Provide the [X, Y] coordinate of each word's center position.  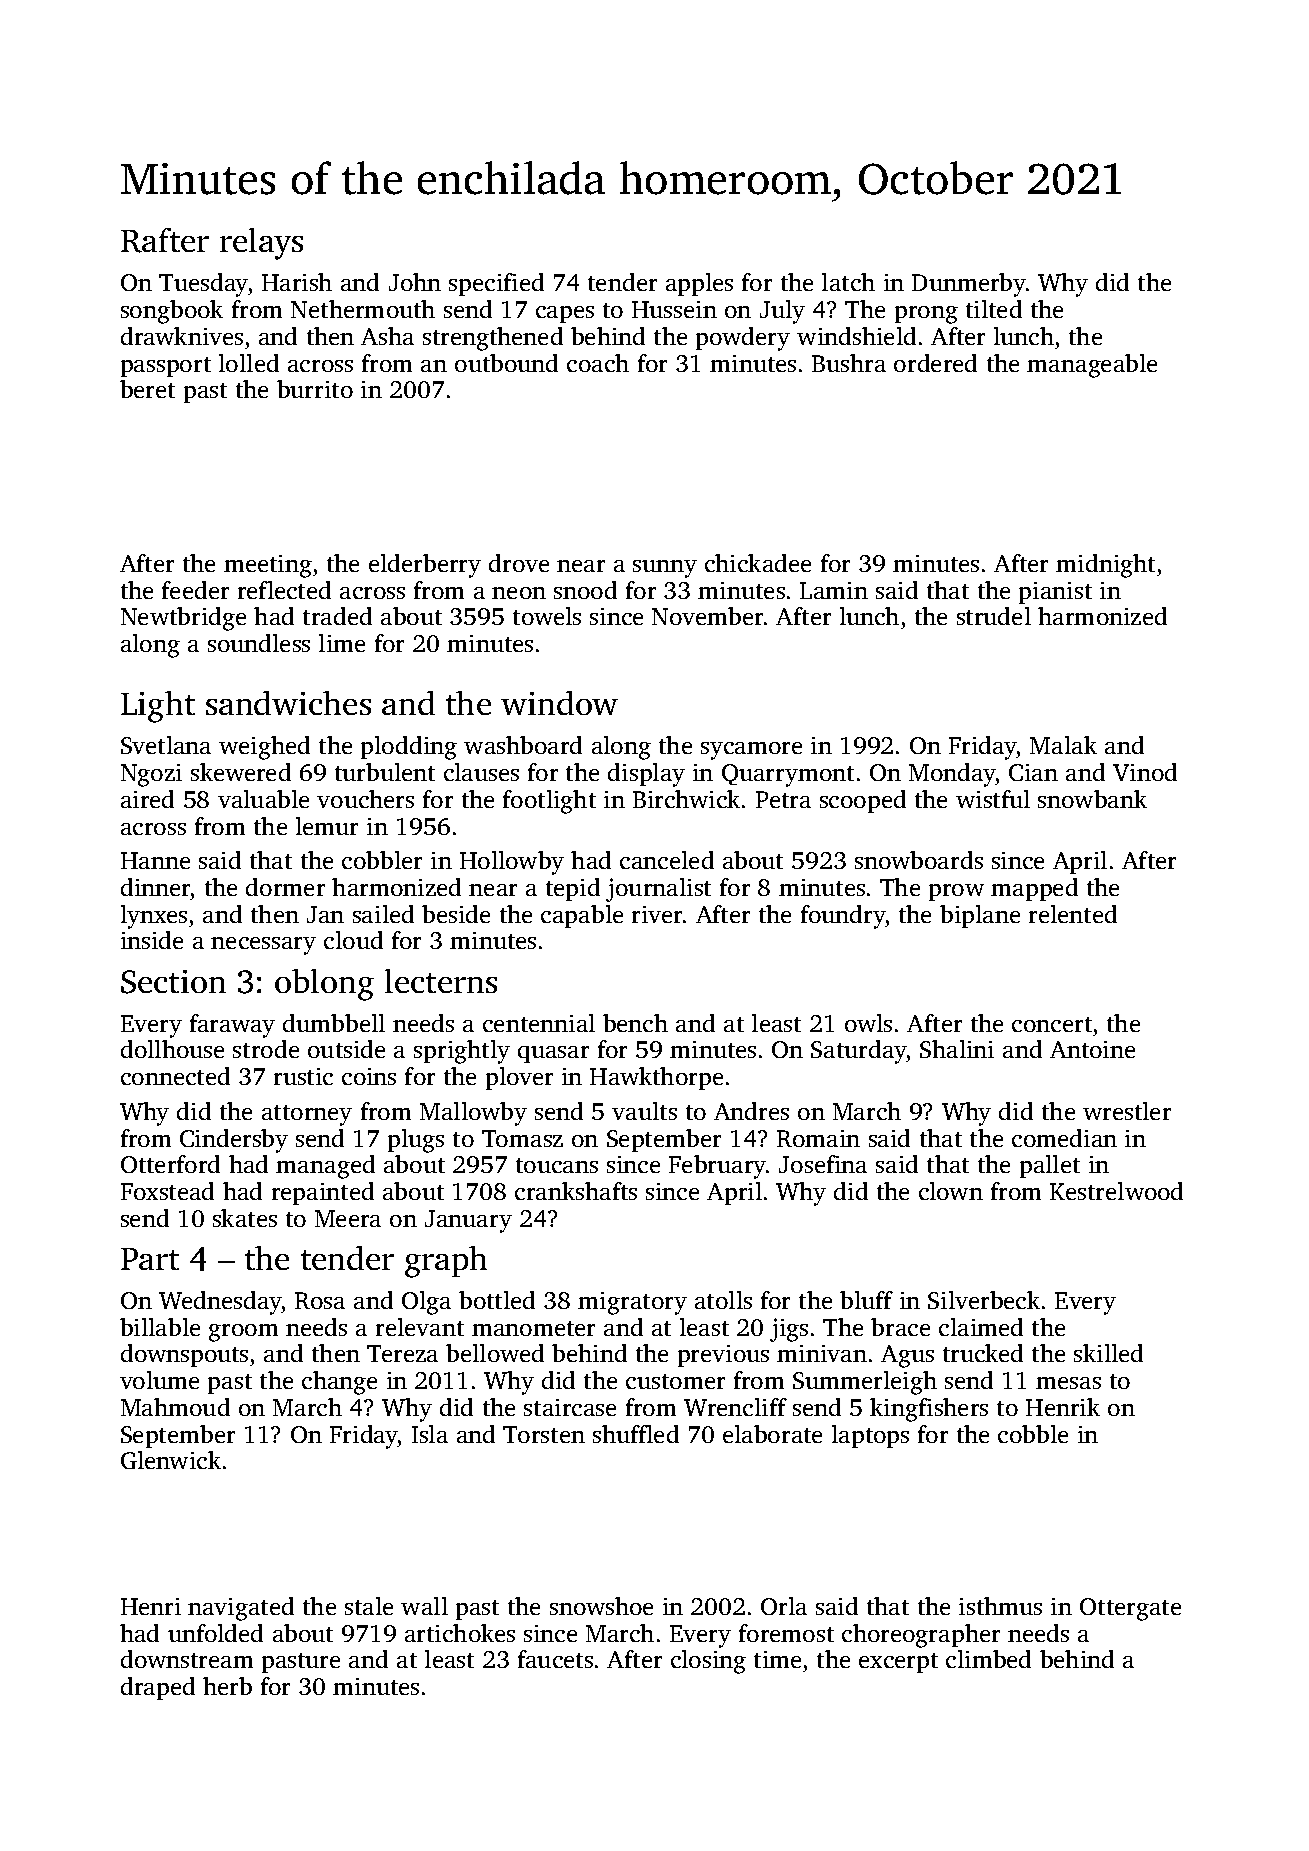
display [646, 775]
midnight [1105, 566]
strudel [994, 616]
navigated [241, 1609]
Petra [783, 799]
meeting [268, 566]
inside [152, 940]
